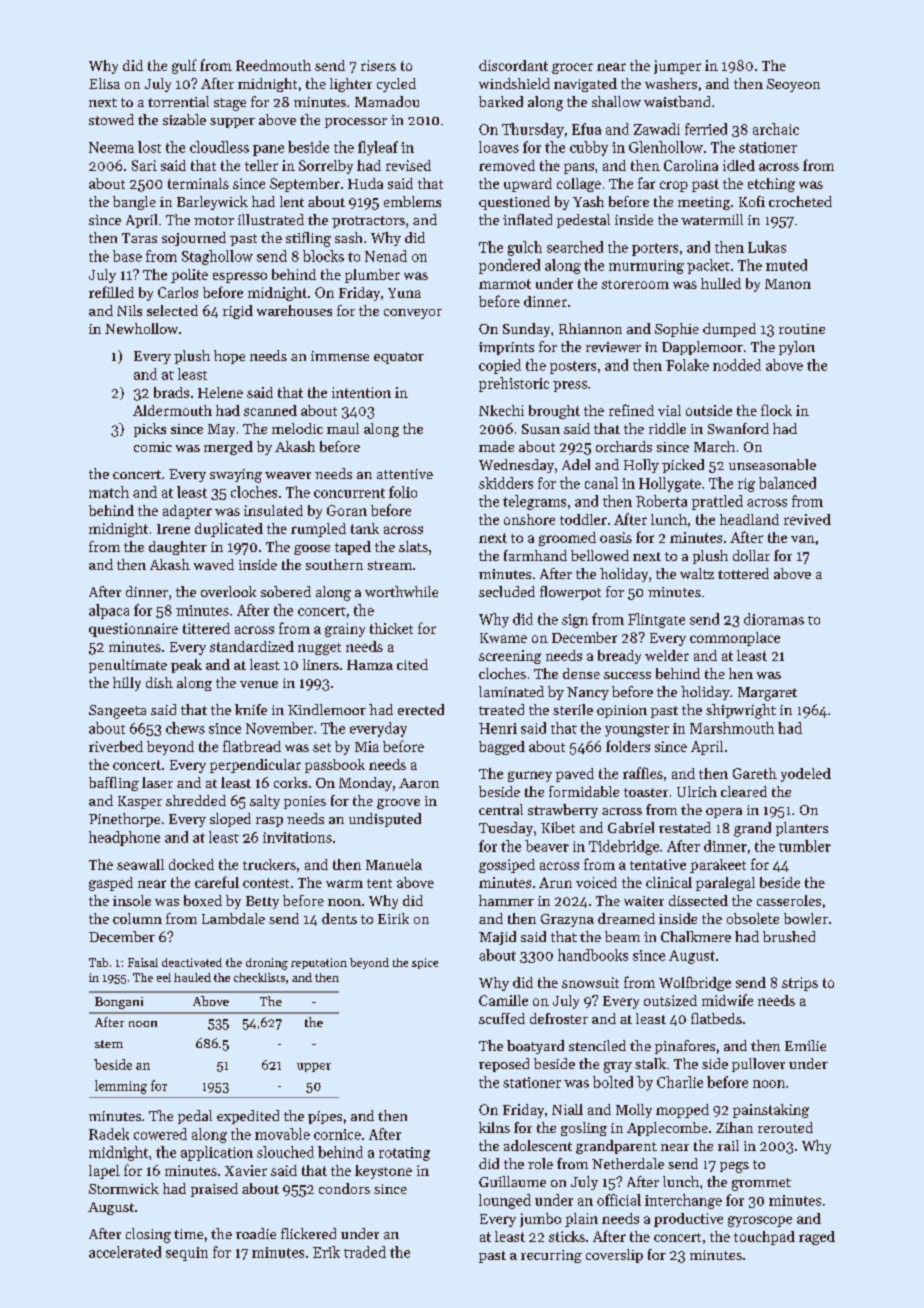 The image size is (924, 1308). I want to click on onshore, so click(529, 519).
